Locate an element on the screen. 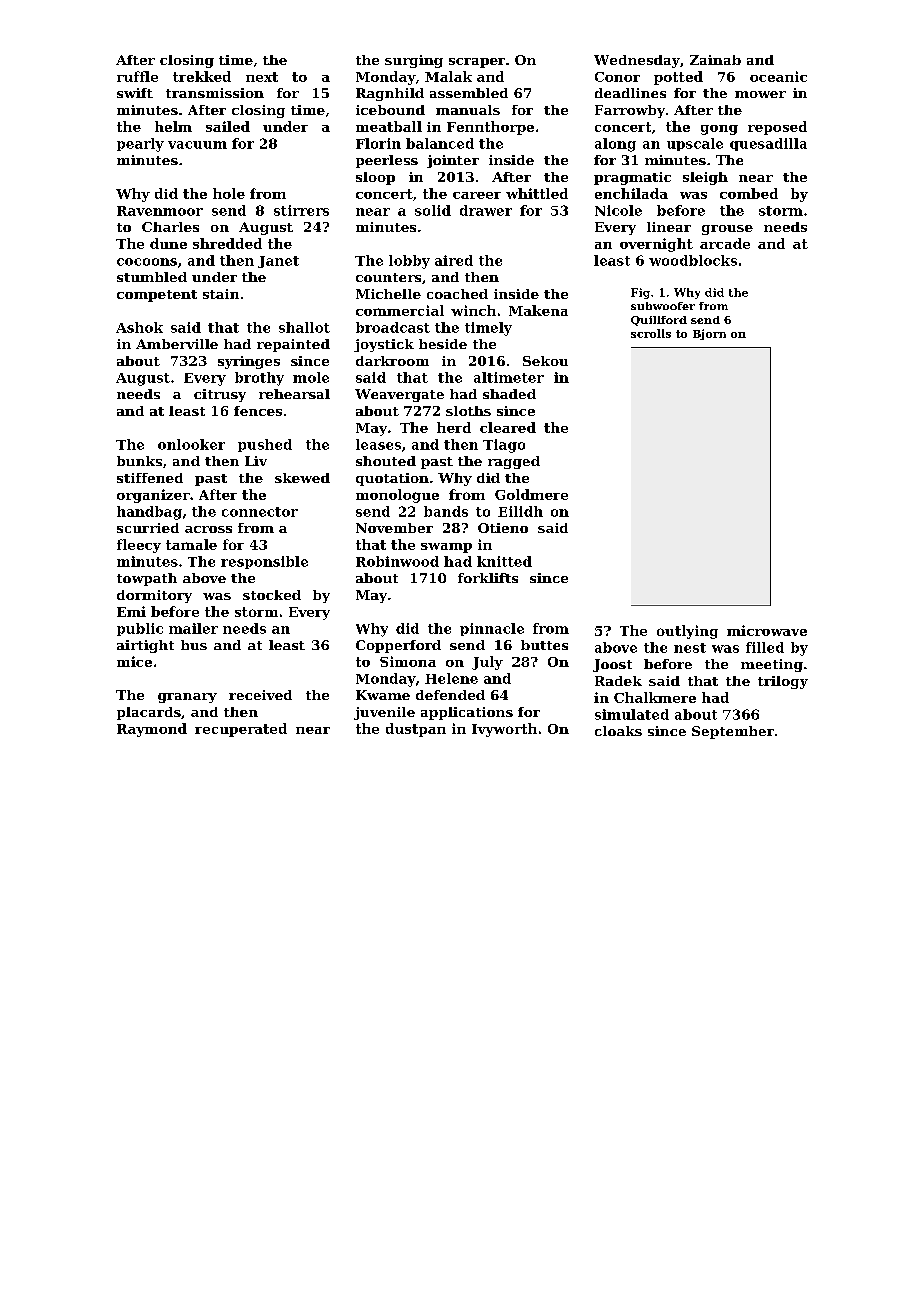  mice is located at coordinates (134, 661).
